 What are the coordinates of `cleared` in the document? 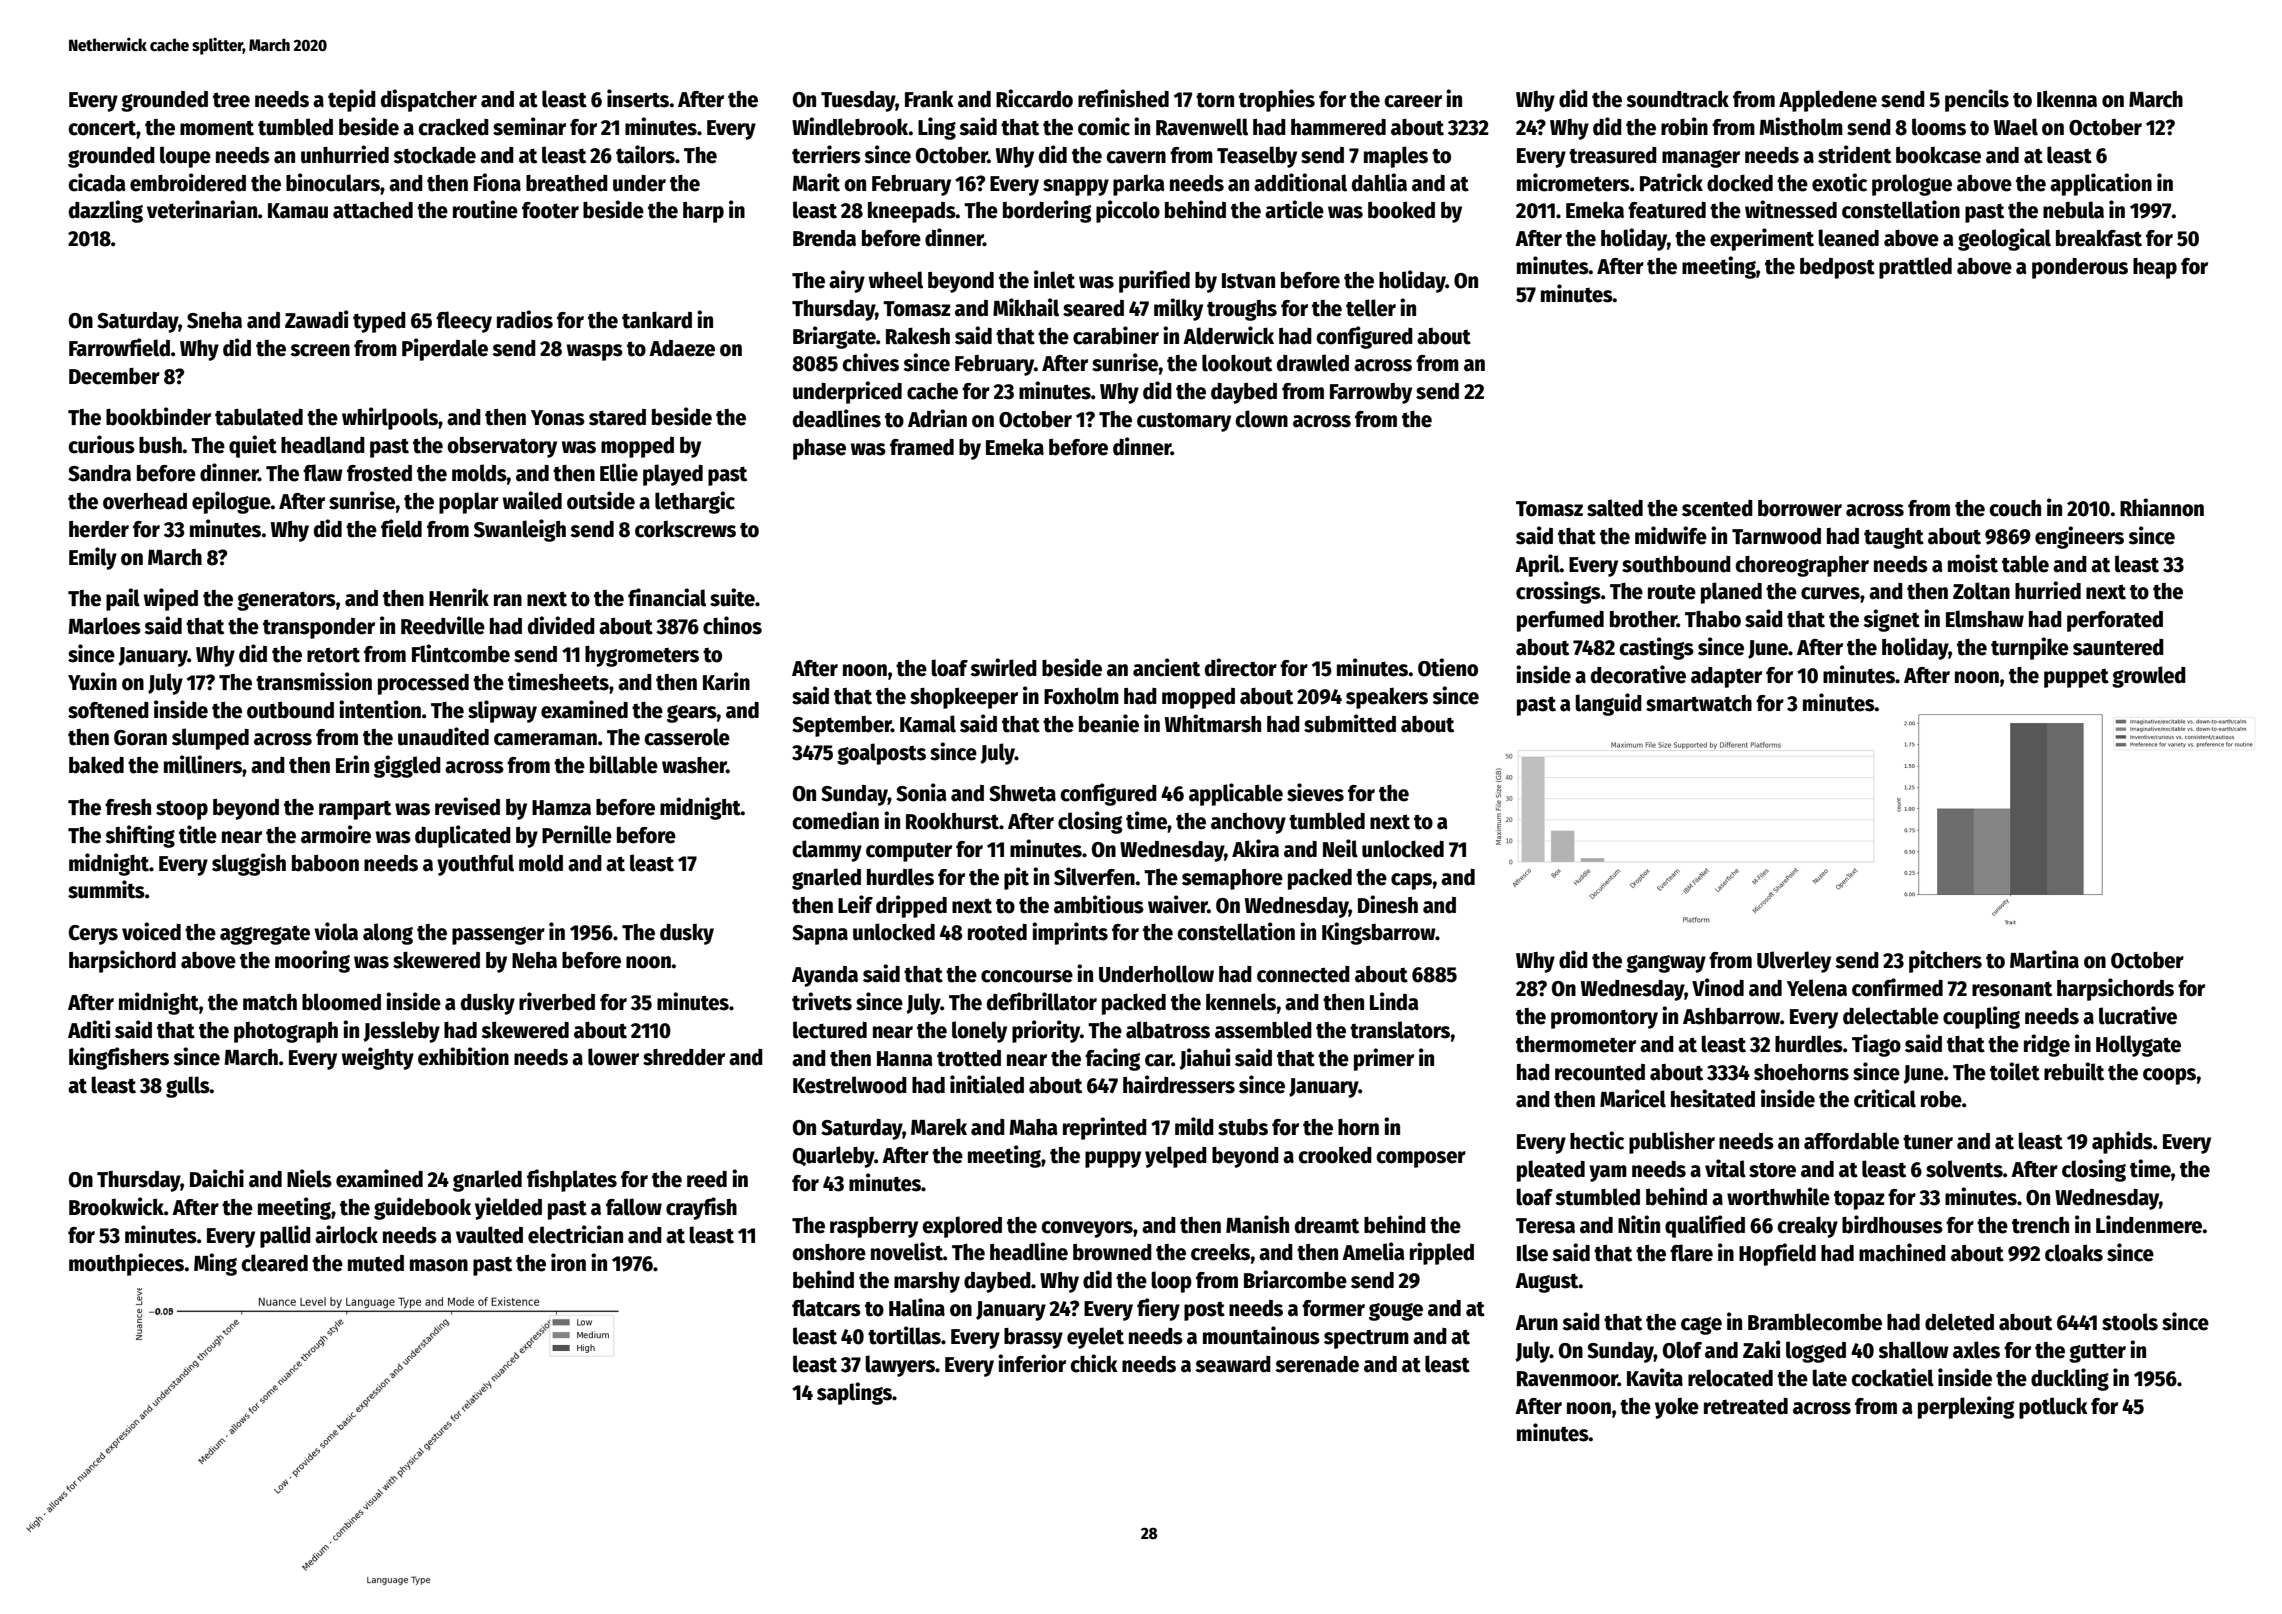 It's located at (274, 1263).
